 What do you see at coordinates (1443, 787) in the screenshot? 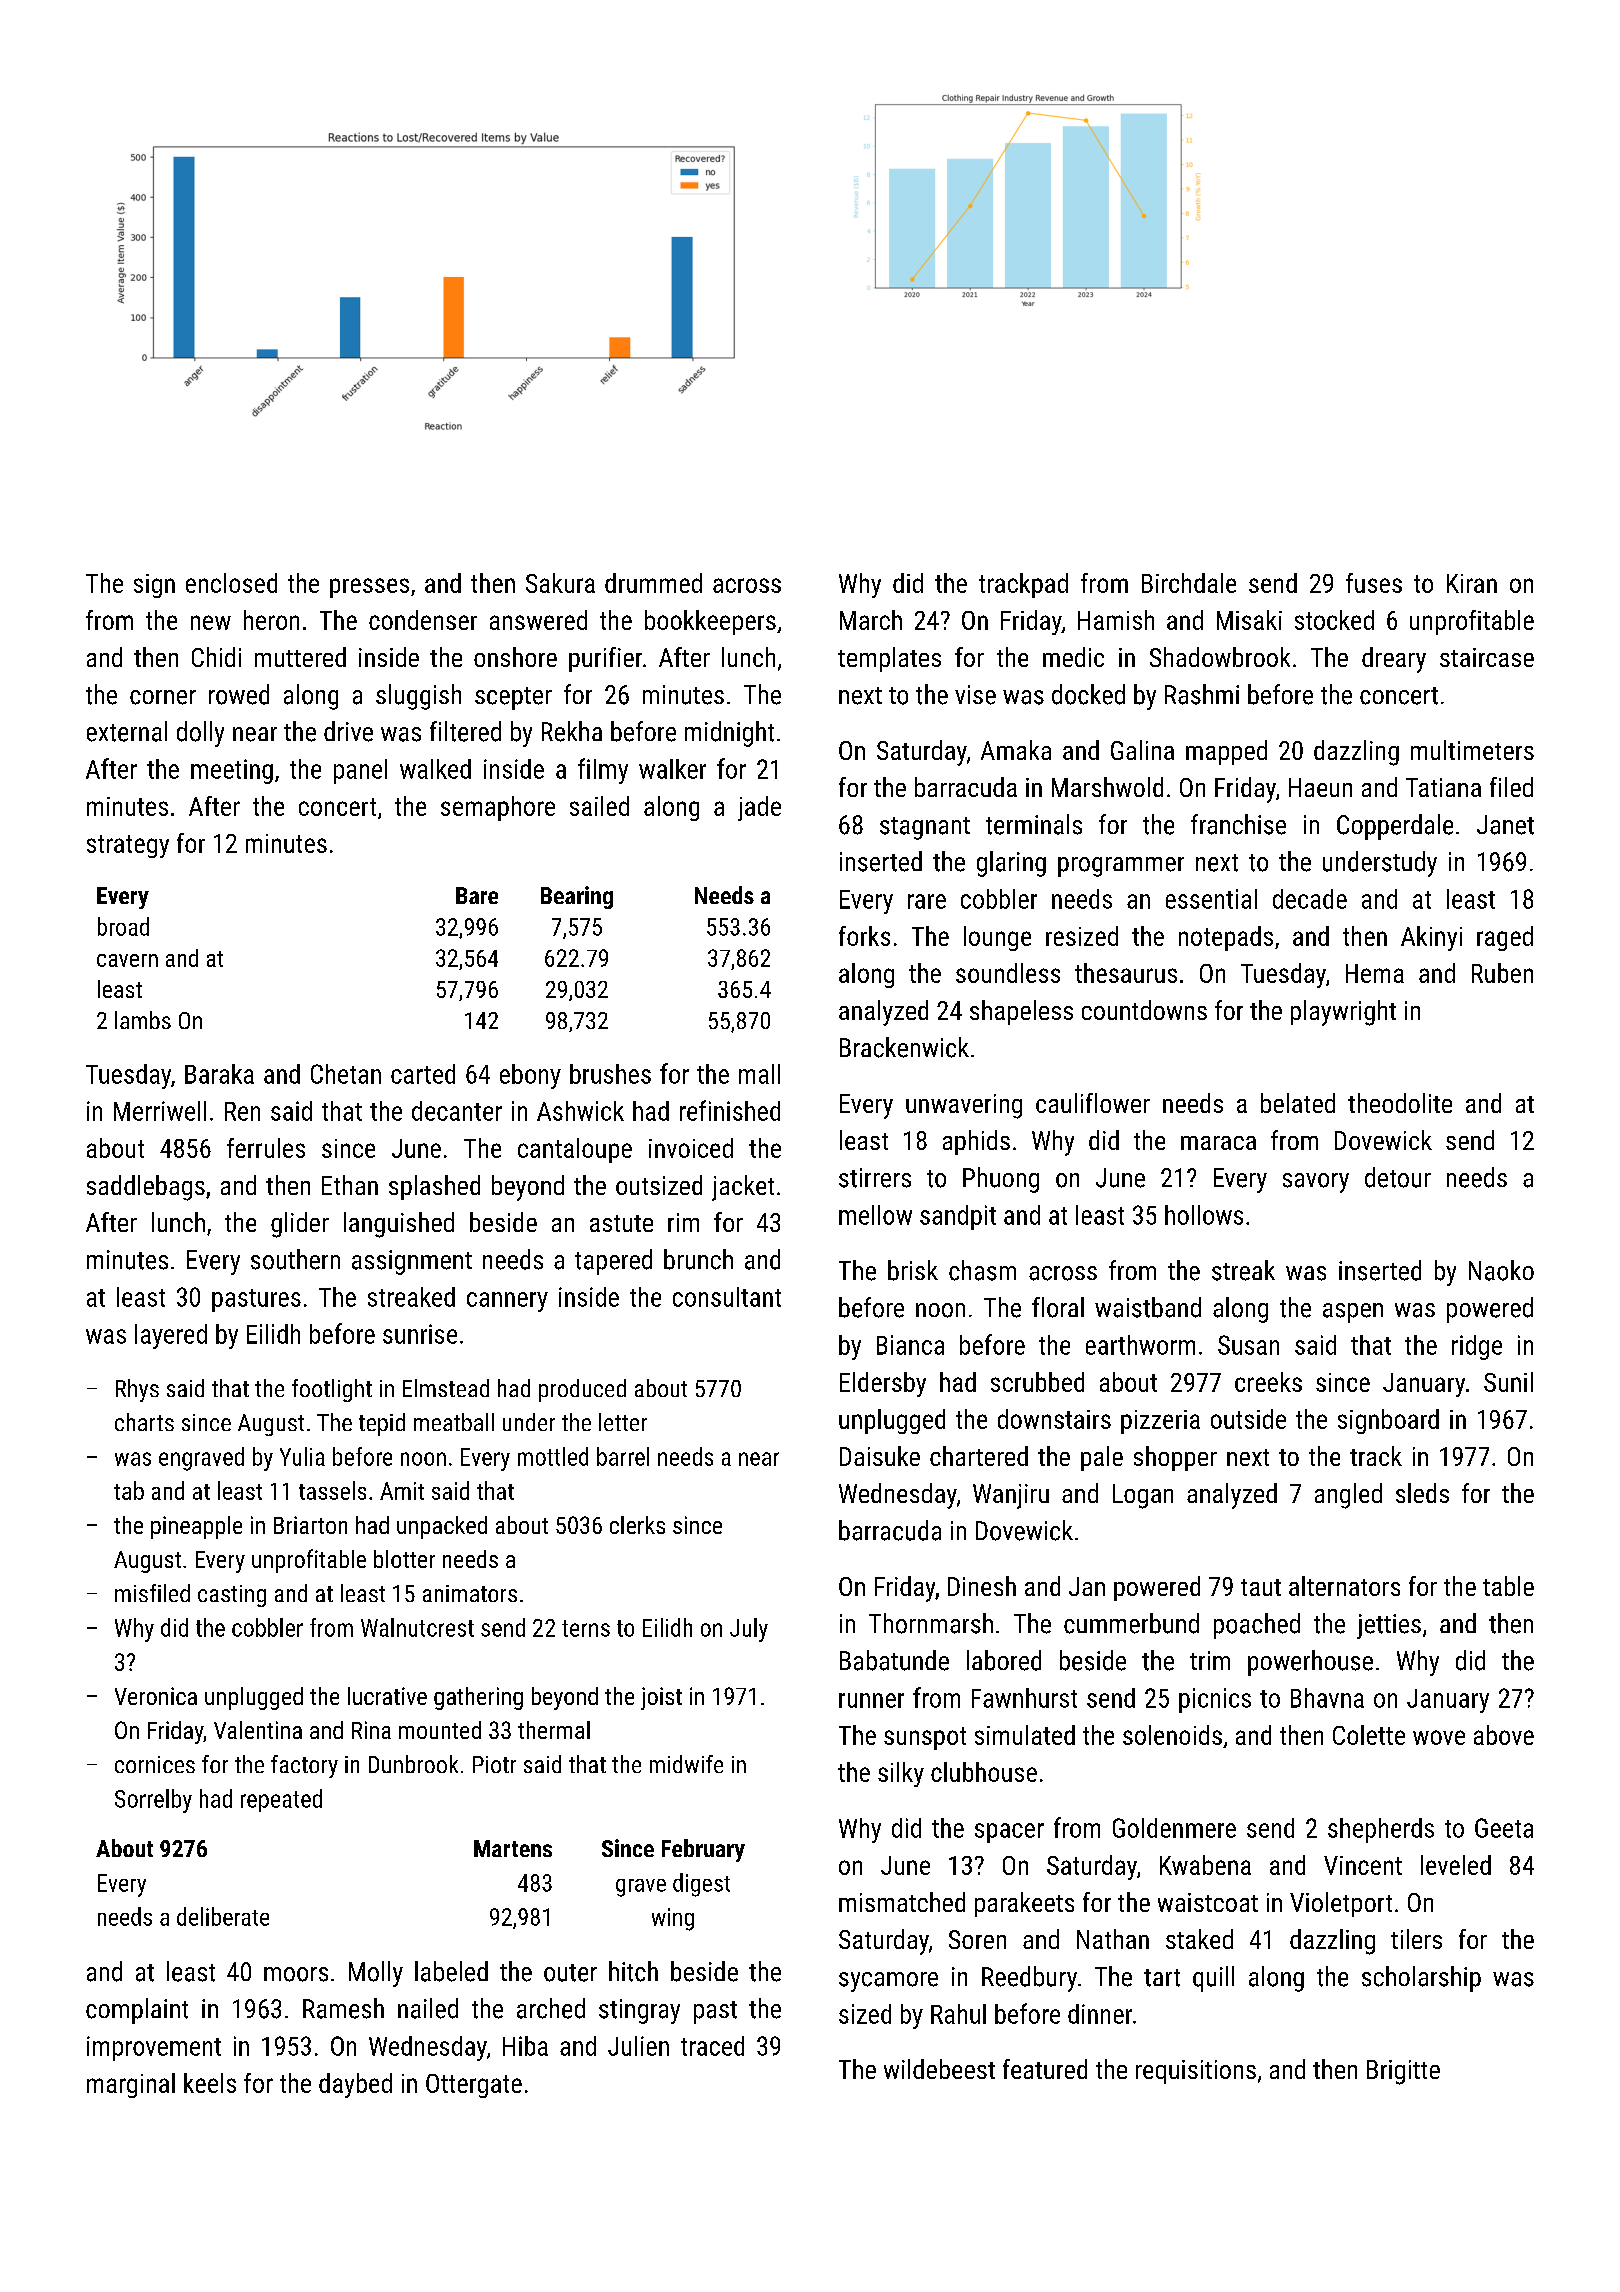
I see `Tatiana` at bounding box center [1443, 787].
